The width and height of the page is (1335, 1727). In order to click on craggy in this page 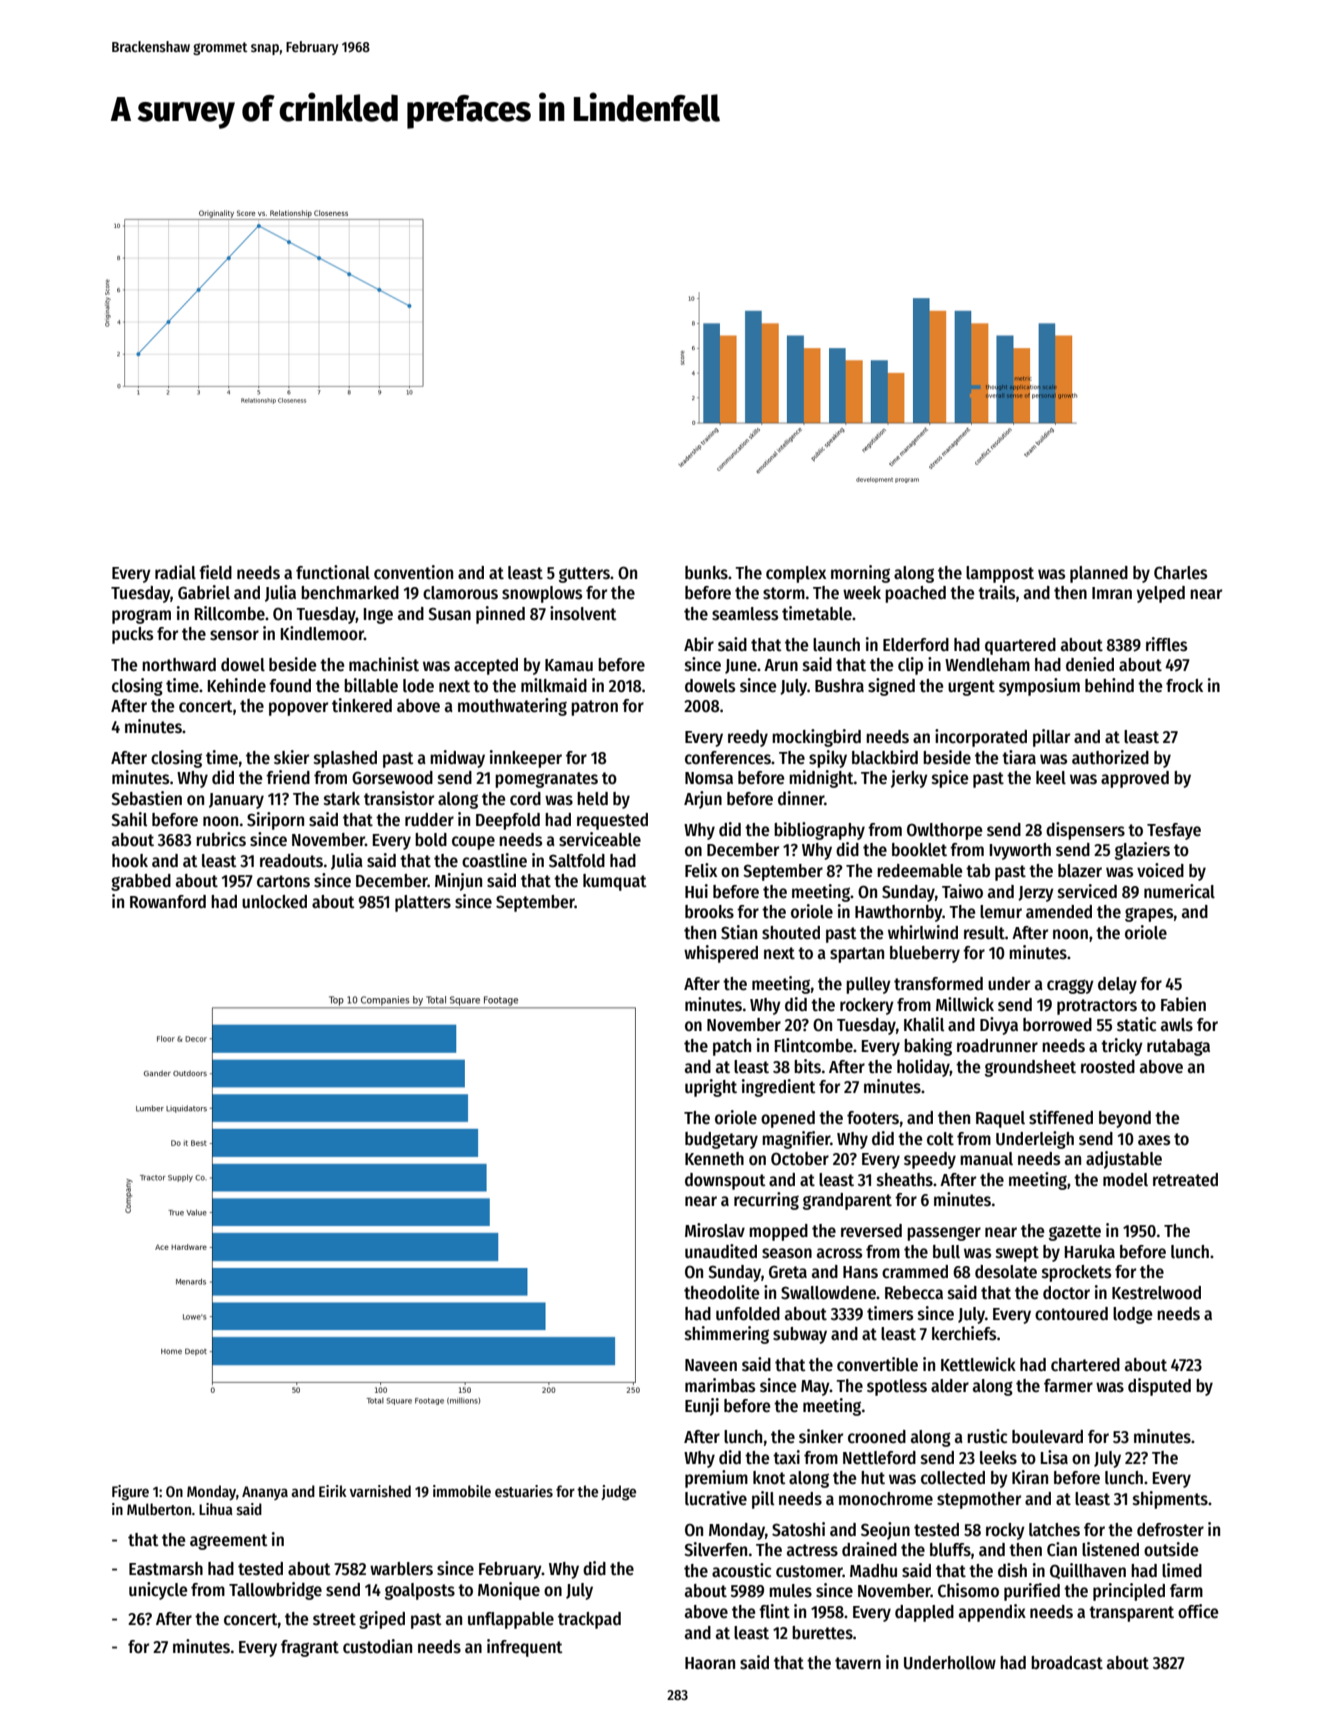, I will do `click(1070, 986)`.
